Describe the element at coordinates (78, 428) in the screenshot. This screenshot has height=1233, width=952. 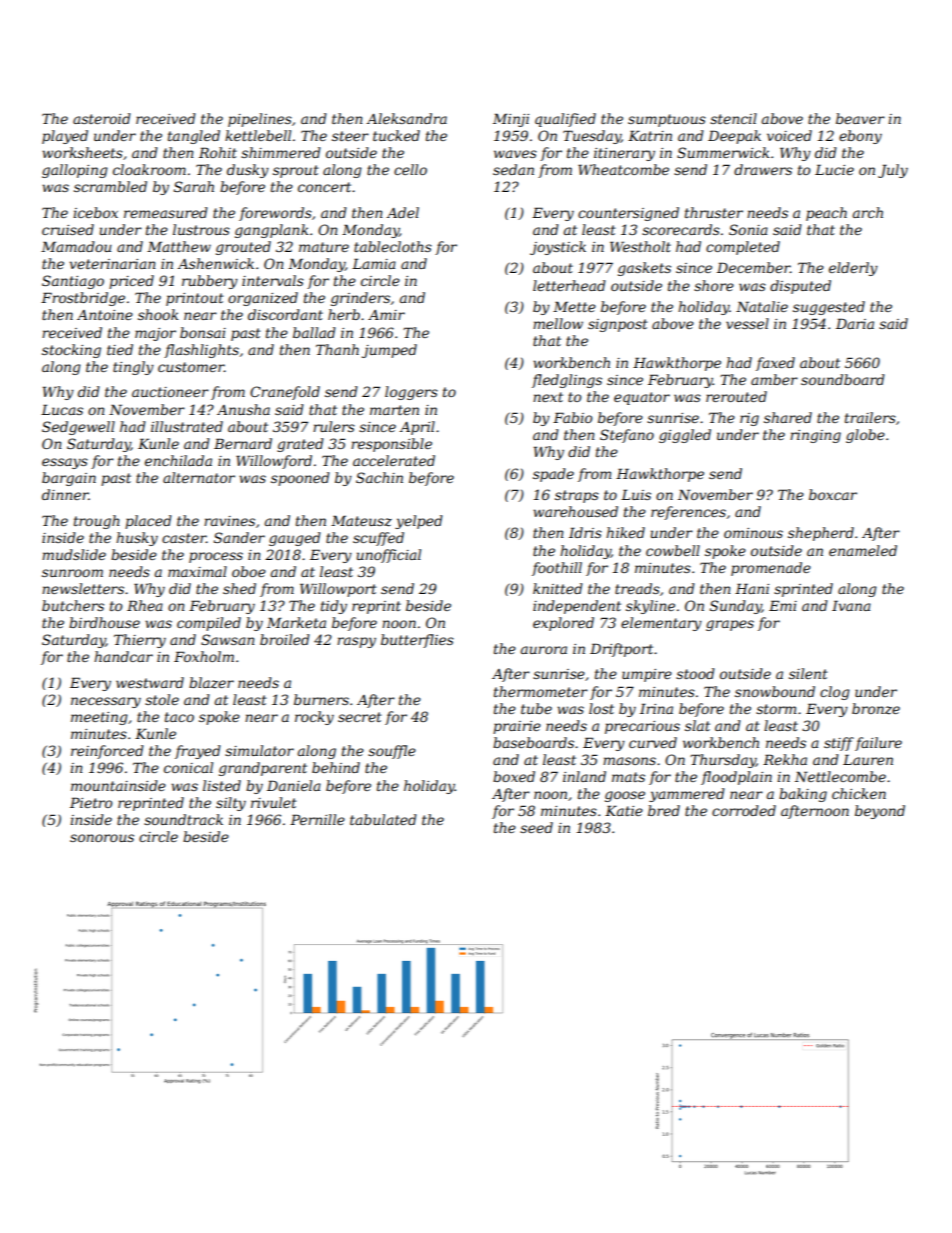
I see `Sedgewell` at that location.
